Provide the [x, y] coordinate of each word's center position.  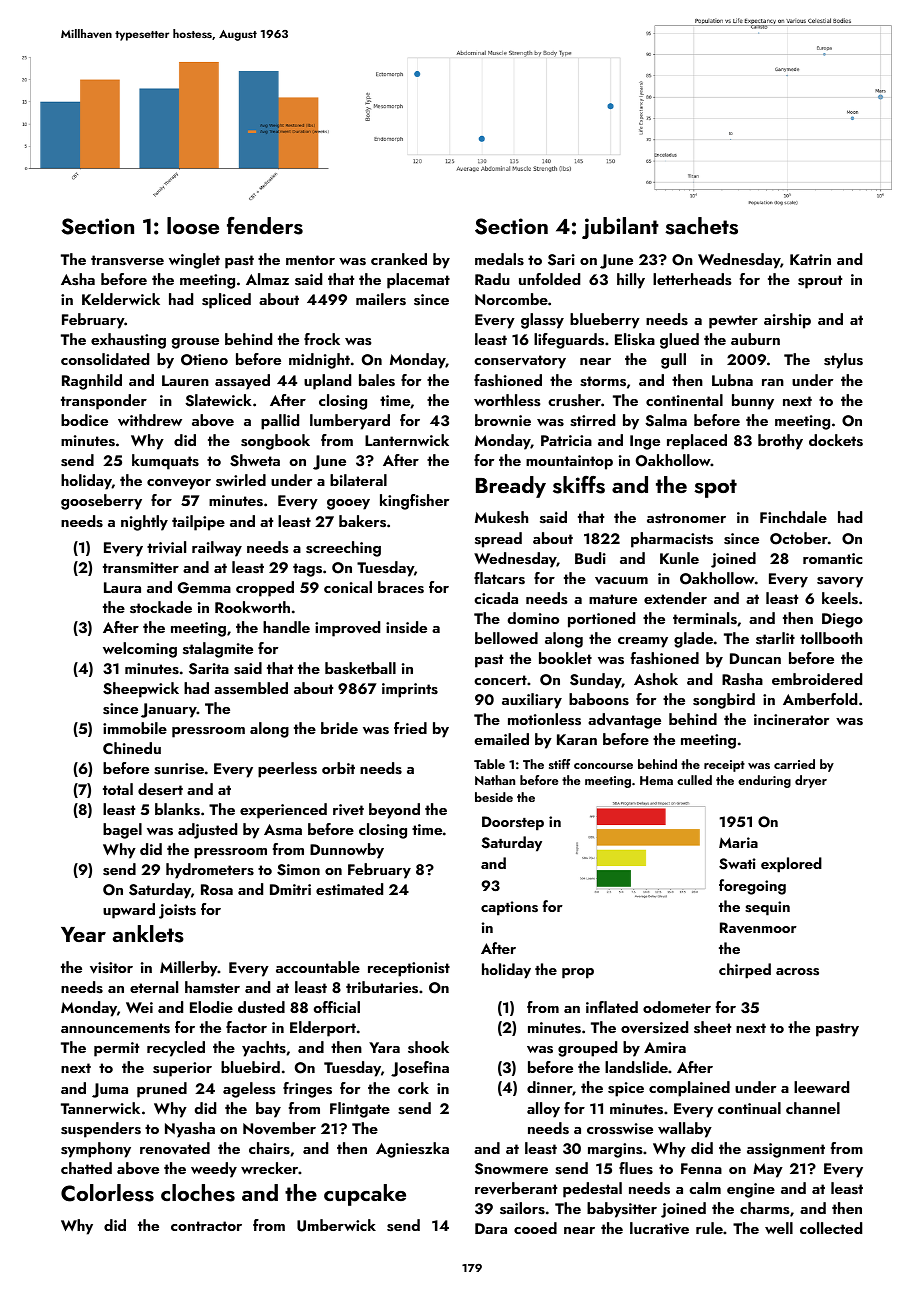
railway [217, 549]
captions [509, 908]
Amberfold [820, 699]
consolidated [105, 359]
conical [348, 587]
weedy [214, 1170]
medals [499, 259]
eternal [154, 987]
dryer [811, 781]
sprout [820, 282]
